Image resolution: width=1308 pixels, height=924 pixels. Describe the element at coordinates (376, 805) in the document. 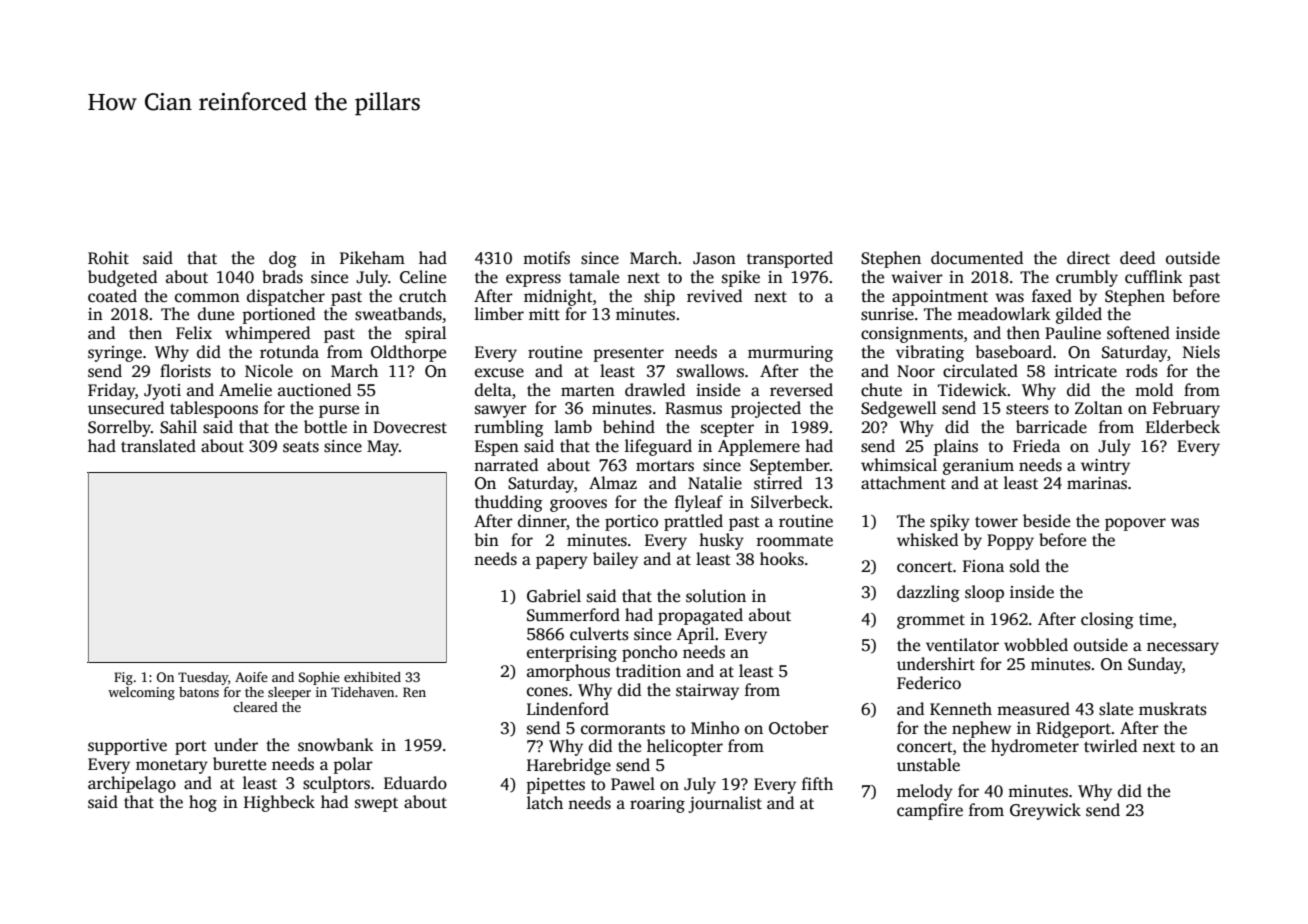

I see `swept` at that location.
